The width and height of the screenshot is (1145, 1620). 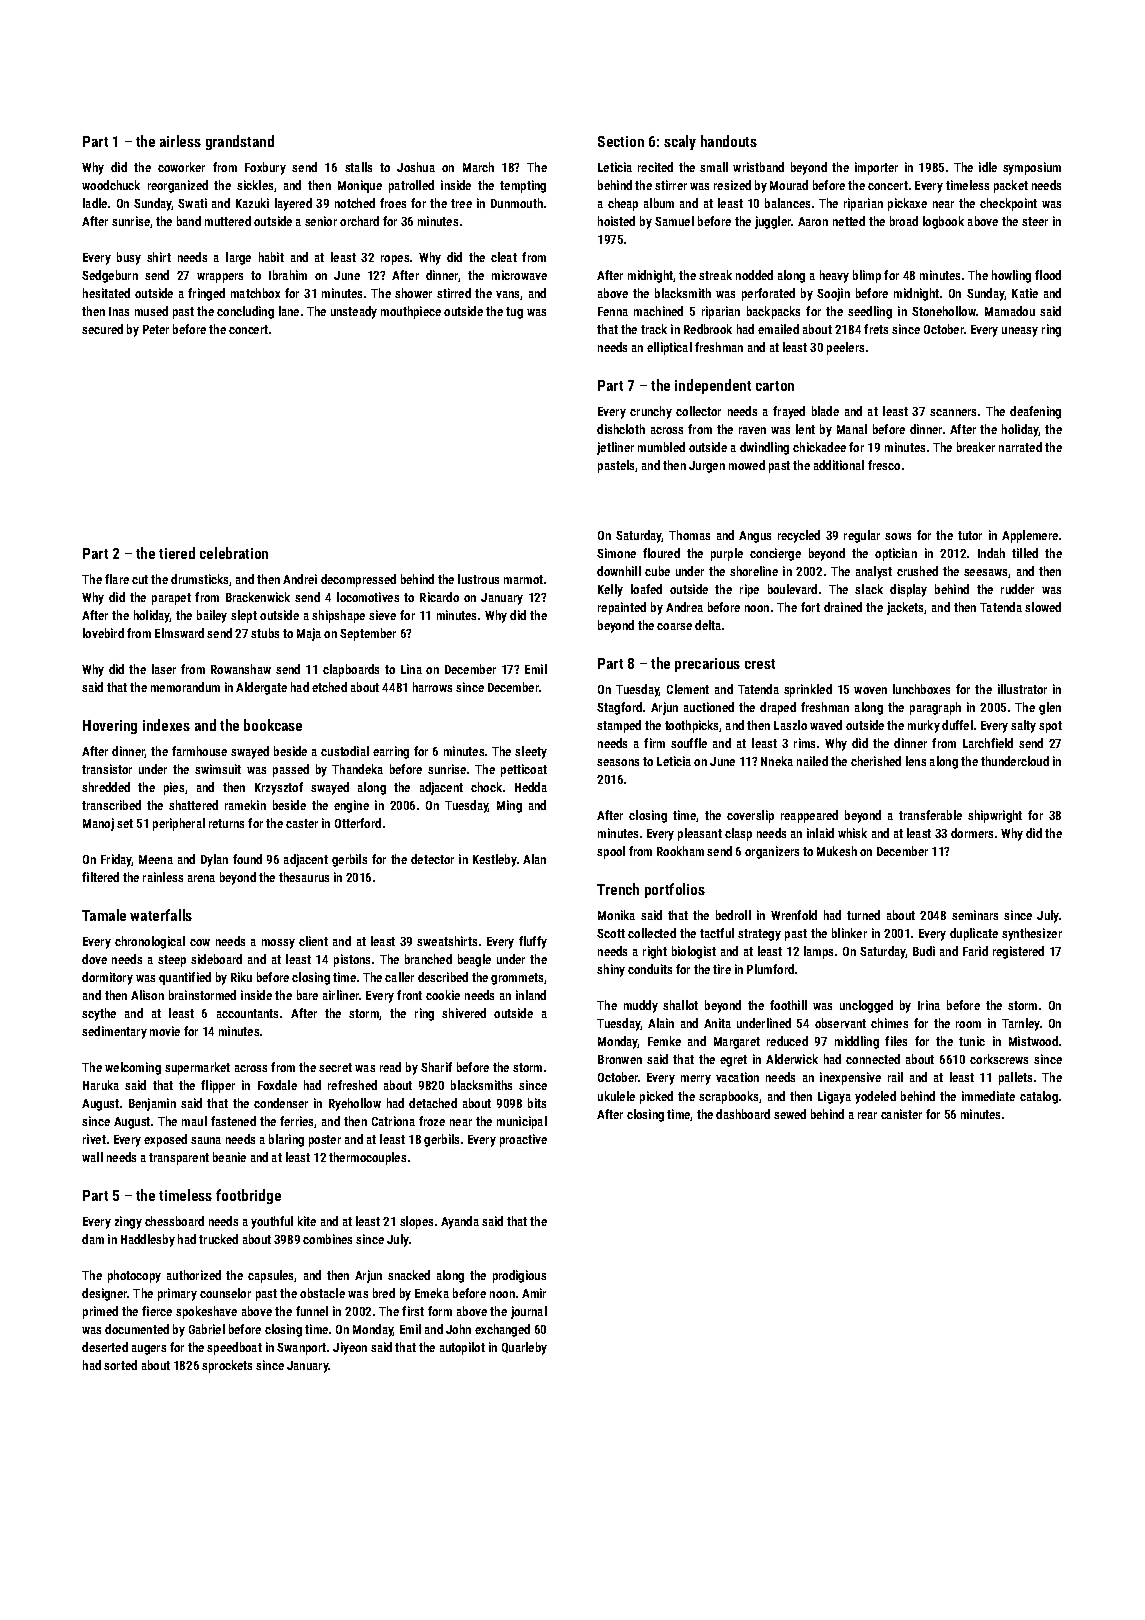 I want to click on sickles, so click(x=255, y=185).
